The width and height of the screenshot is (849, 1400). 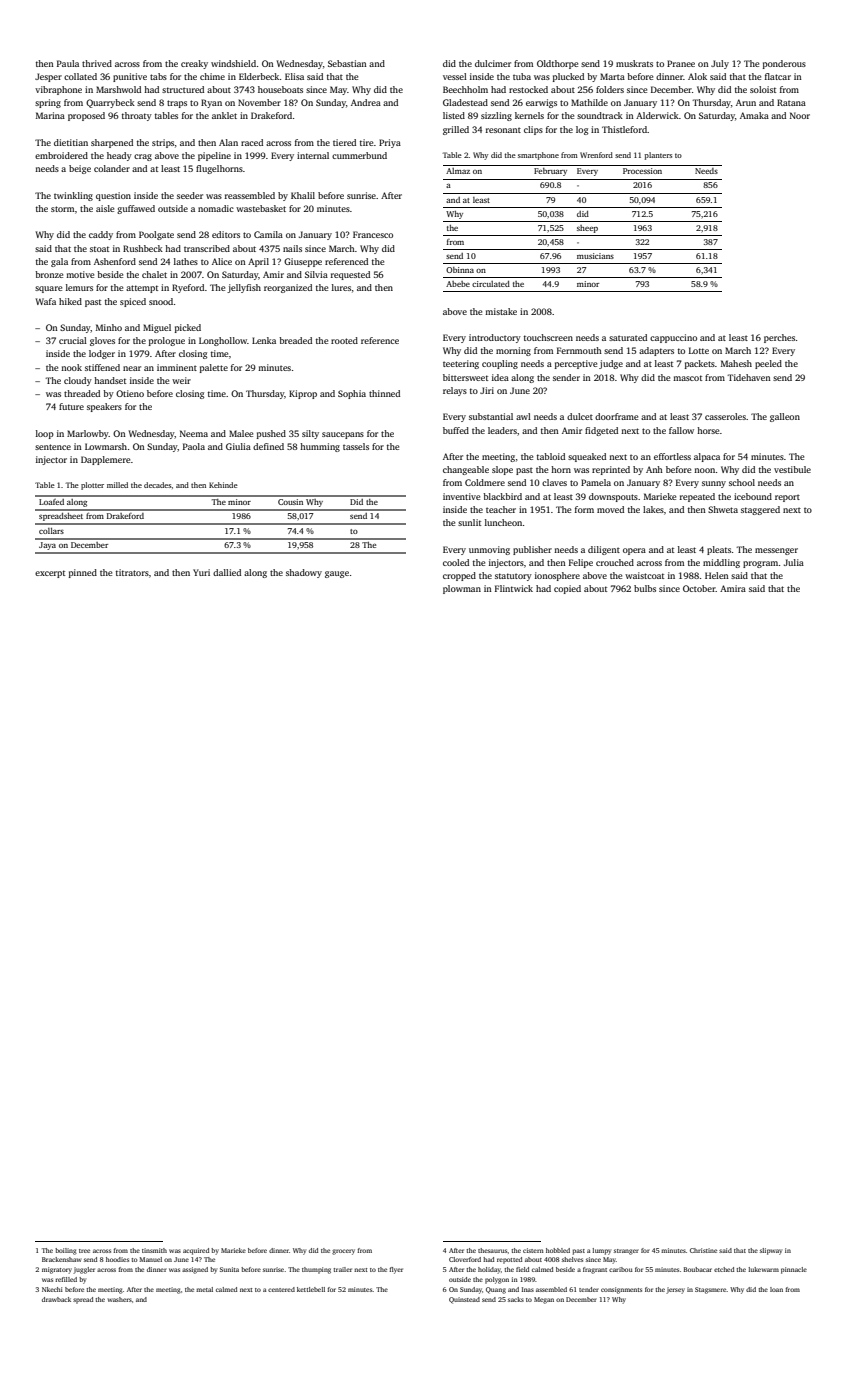 What do you see at coordinates (84, 1251) in the screenshot?
I see `tree` at bounding box center [84, 1251].
